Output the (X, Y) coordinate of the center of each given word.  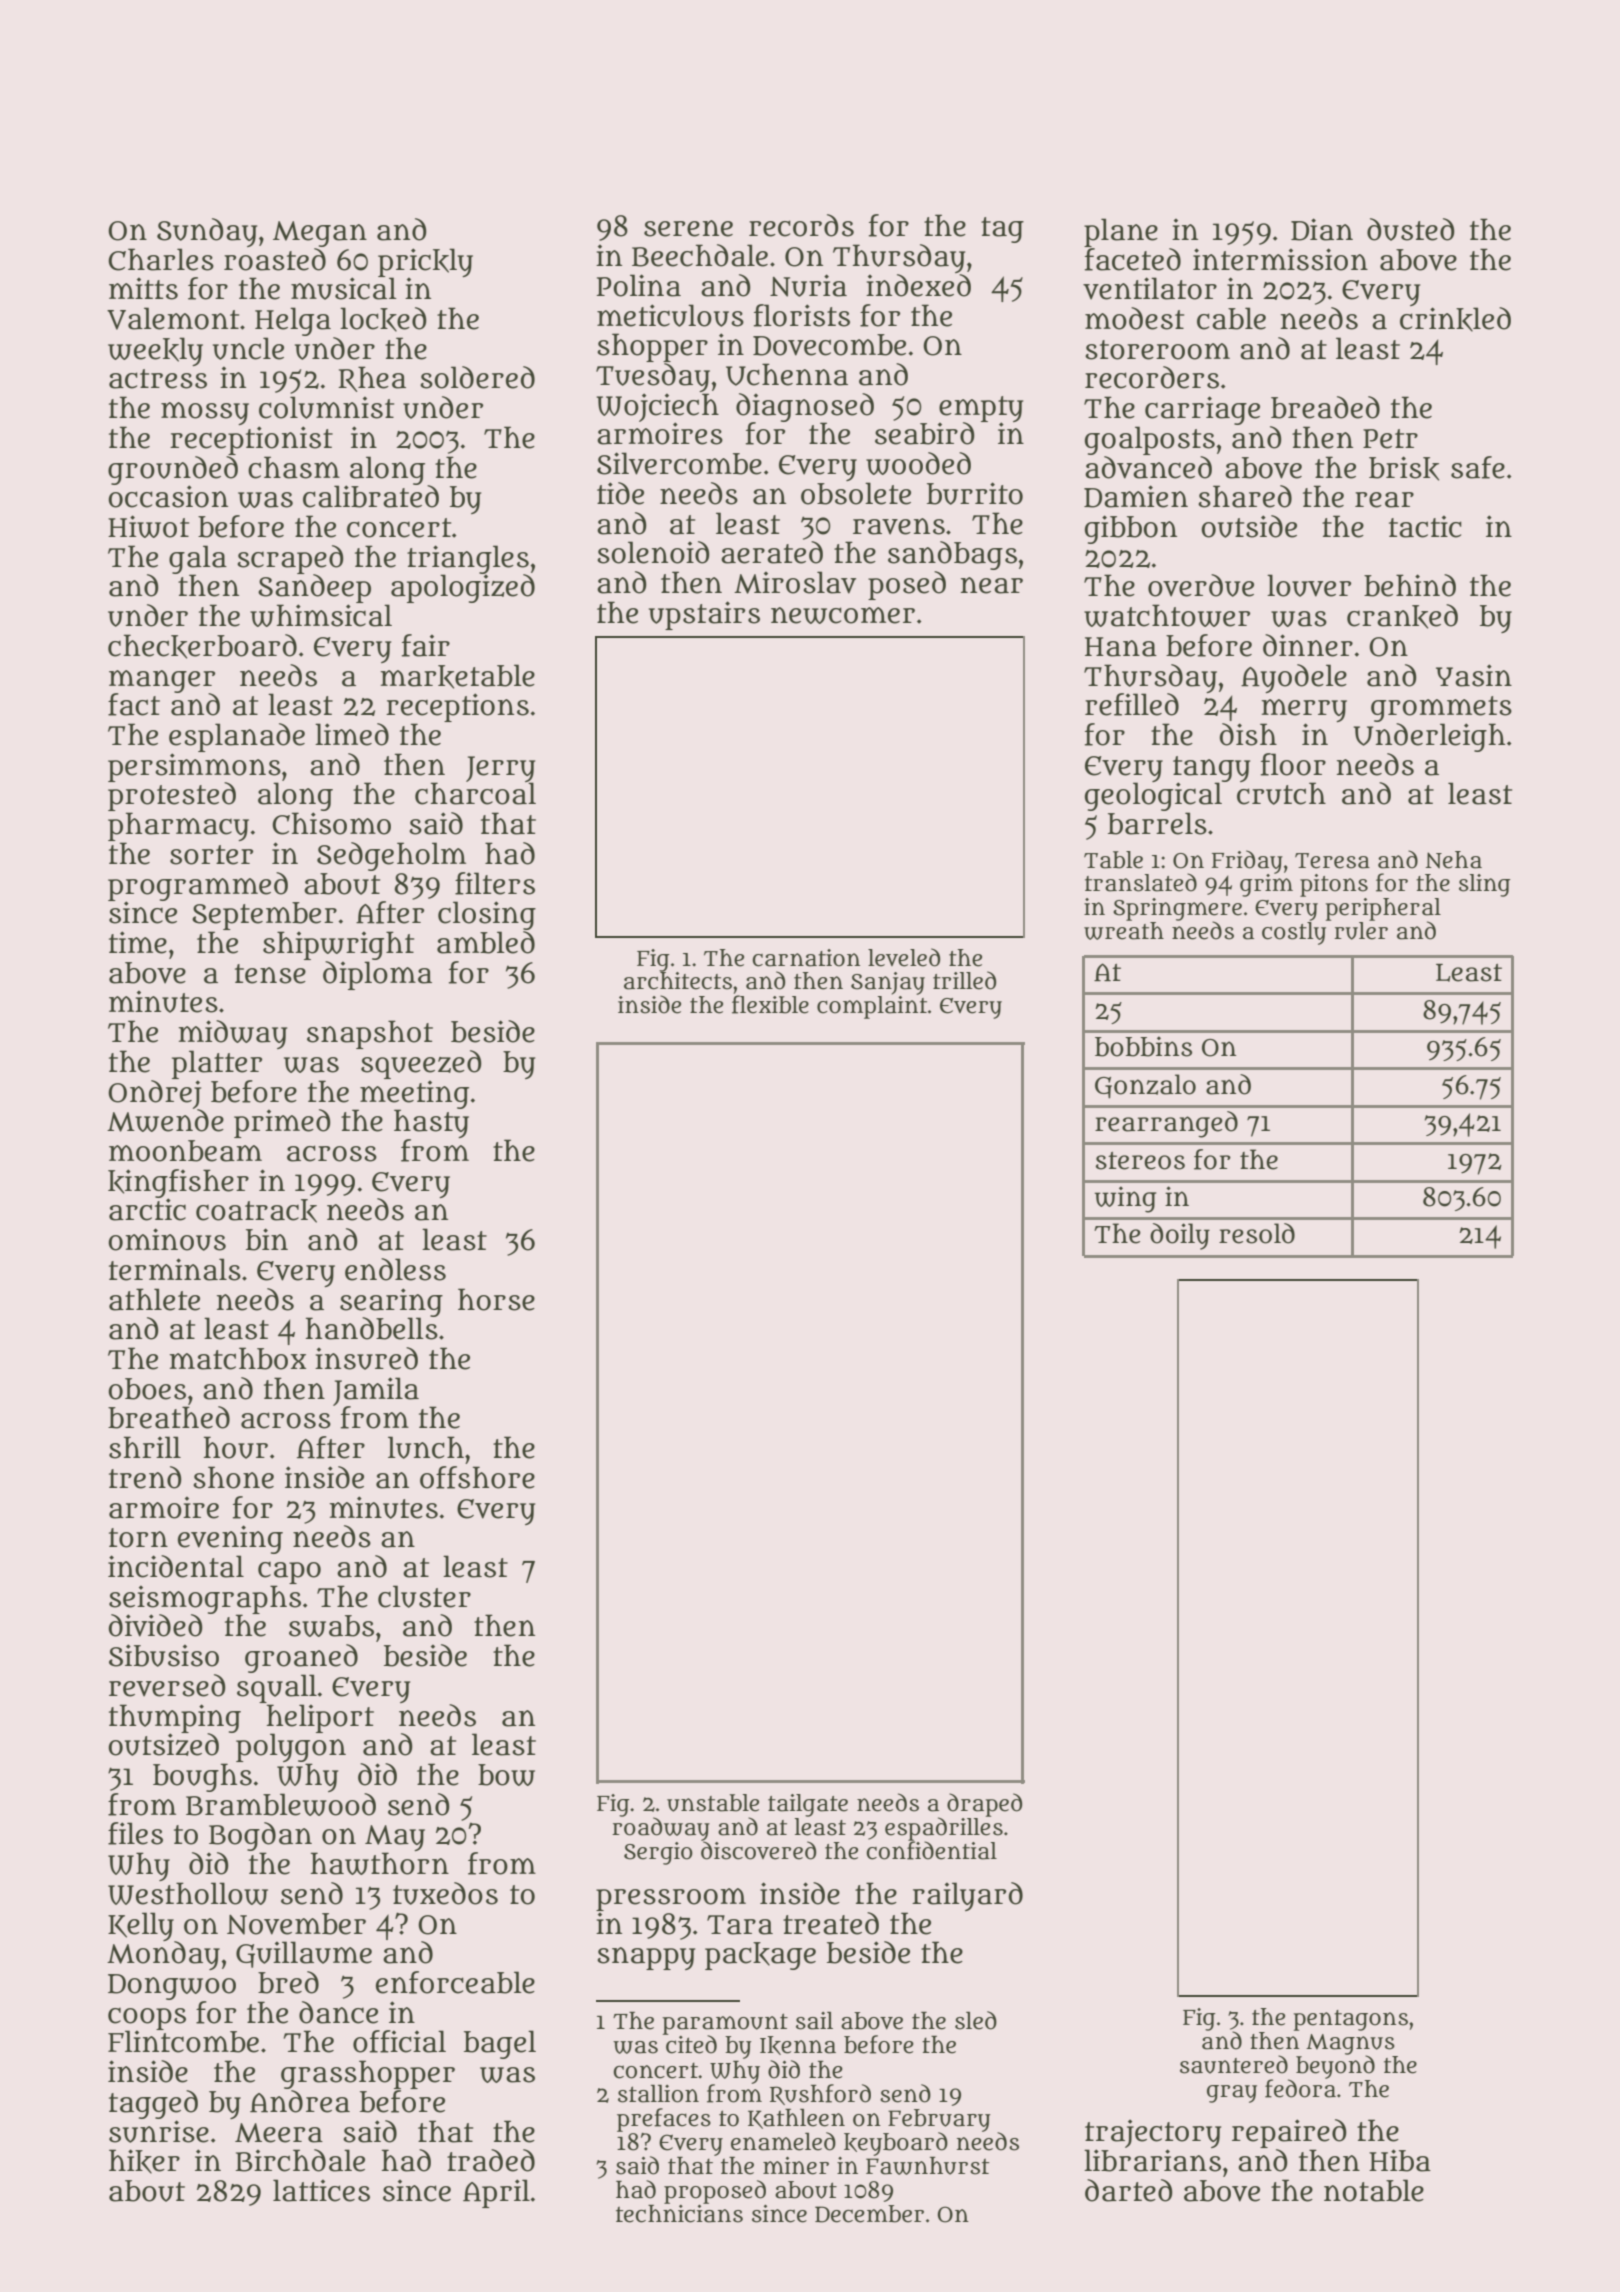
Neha (1453, 860)
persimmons (194, 767)
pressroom (671, 1899)
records (801, 225)
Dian (1322, 229)
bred (288, 1982)
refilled (1132, 704)
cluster (424, 1596)
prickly (425, 262)
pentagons (1351, 2020)
